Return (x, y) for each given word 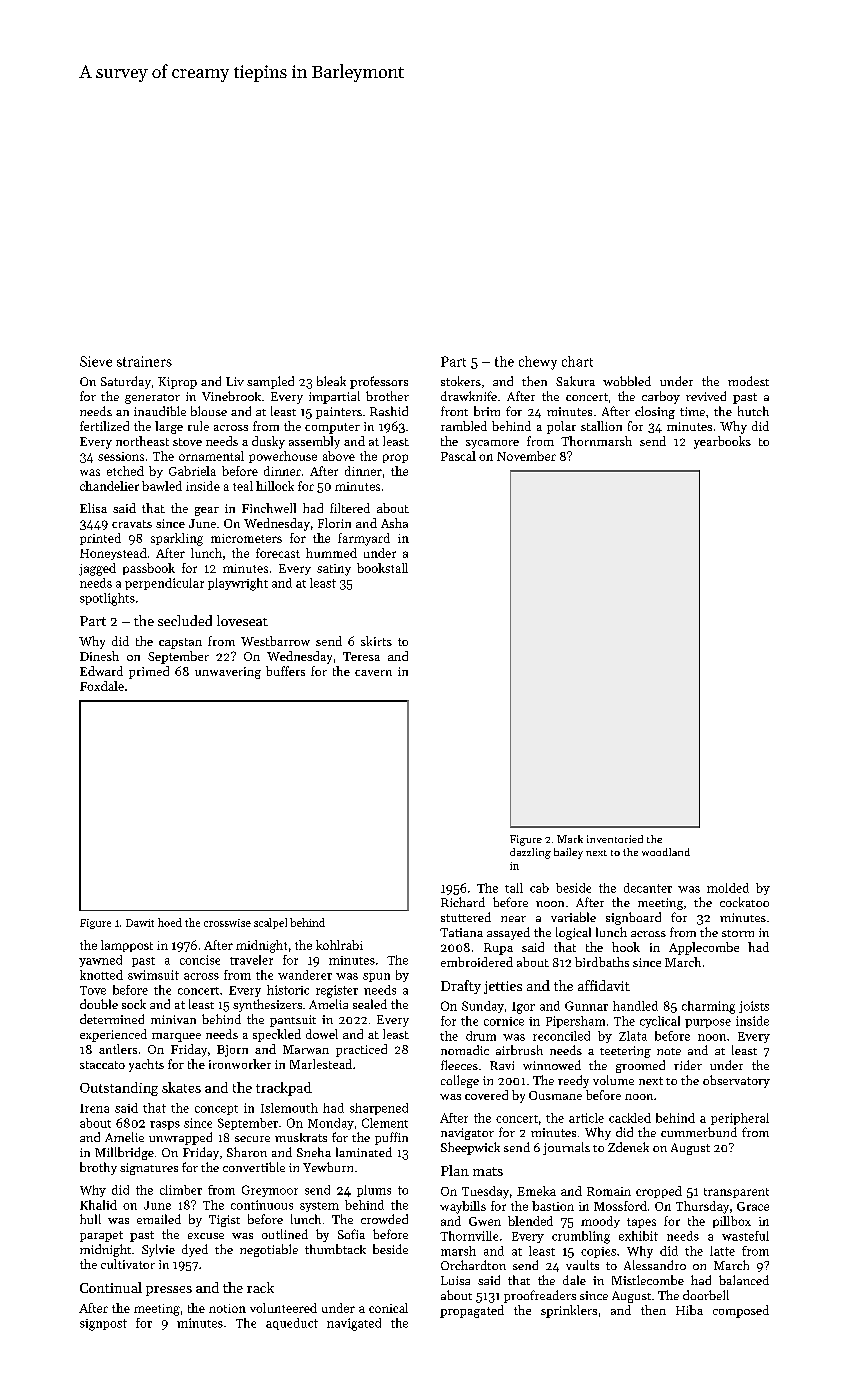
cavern (373, 673)
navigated (354, 1324)
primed (149, 672)
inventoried (615, 839)
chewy (538, 363)
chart (577, 361)
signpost (103, 1325)
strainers (144, 361)
